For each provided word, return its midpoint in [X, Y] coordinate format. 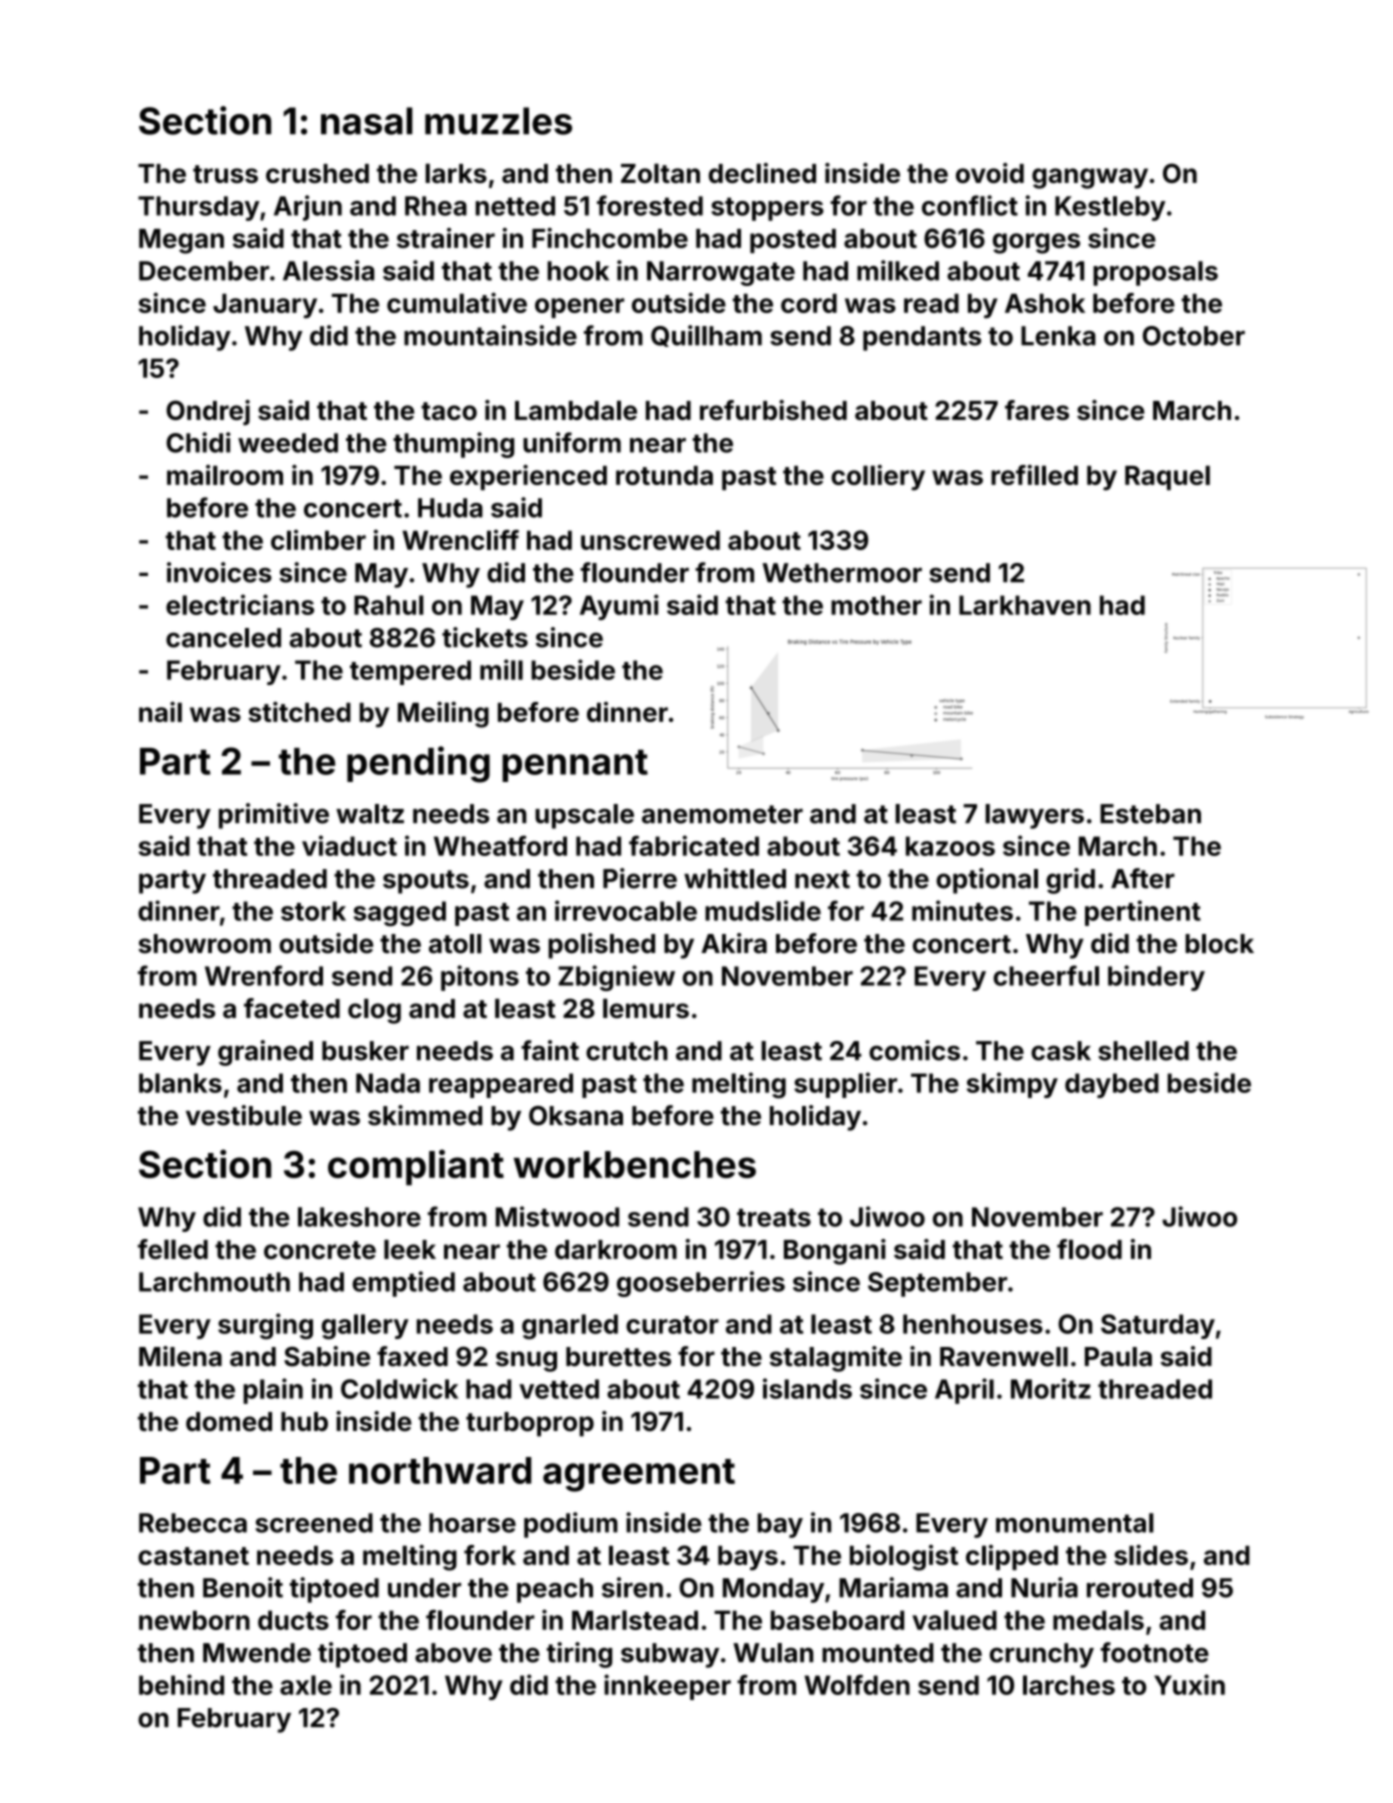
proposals [1155, 273]
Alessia [328, 270]
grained [265, 1053]
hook [578, 271]
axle [306, 1685]
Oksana [576, 1116]
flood [1089, 1249]
